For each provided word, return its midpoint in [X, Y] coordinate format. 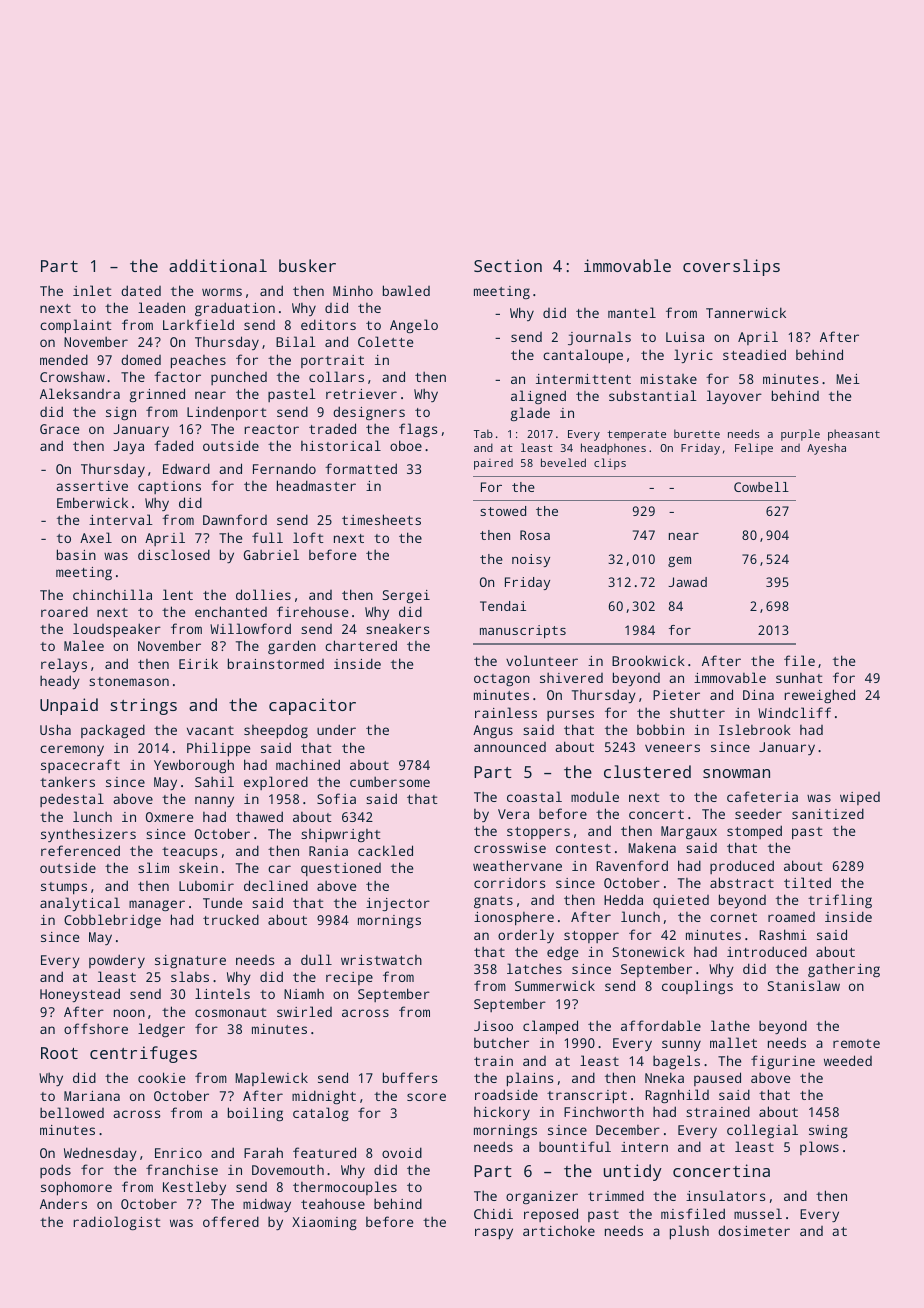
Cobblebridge [112, 921]
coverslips [731, 267]
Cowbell [761, 487]
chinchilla [112, 594]
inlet [92, 290]
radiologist [117, 1223]
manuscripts [523, 631]
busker [307, 265]
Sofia [336, 798]
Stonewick [649, 952]
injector [398, 904]
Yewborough [194, 766]
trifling [840, 901]
